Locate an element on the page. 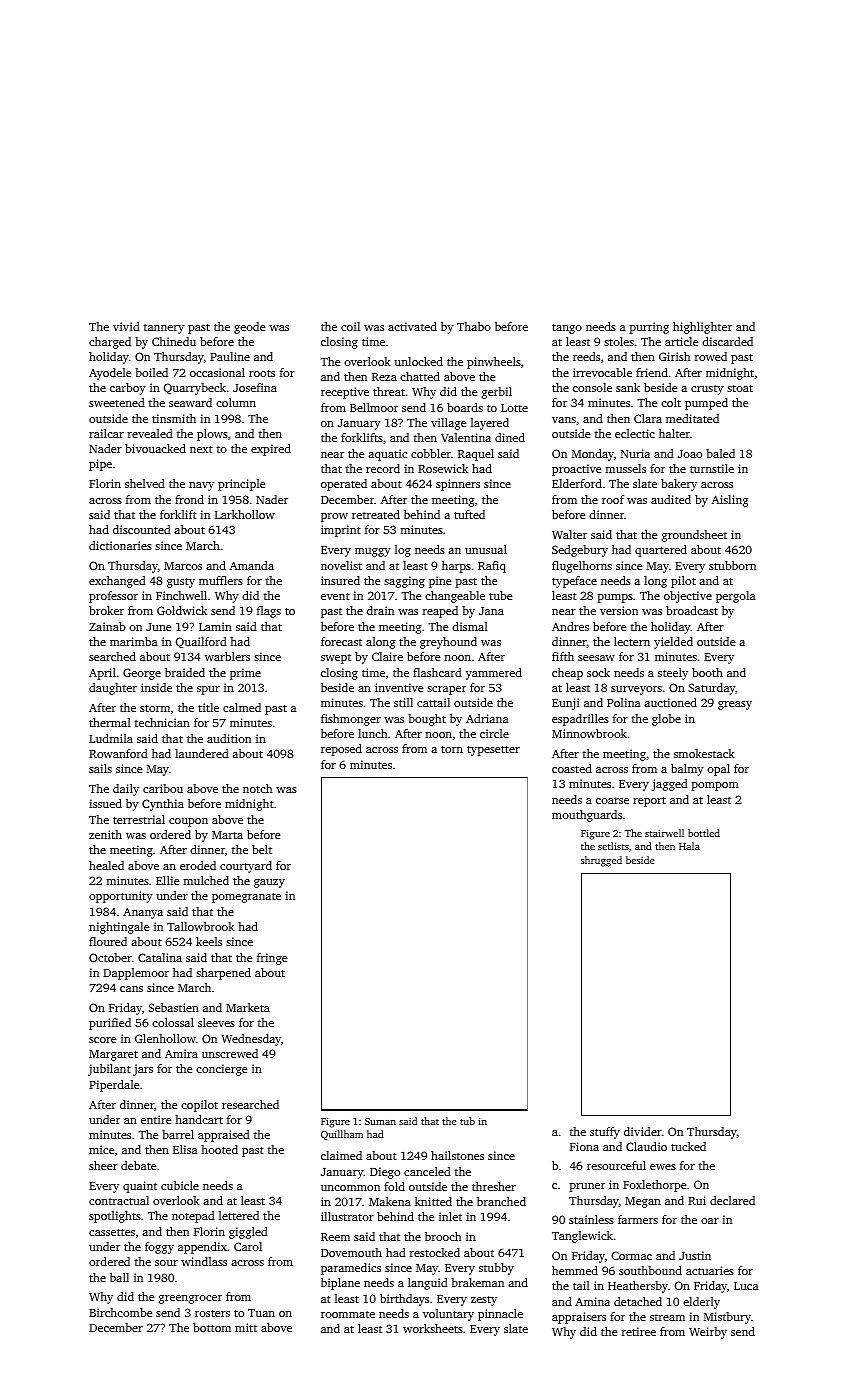 The image size is (849, 1400). geode is located at coordinates (249, 328).
